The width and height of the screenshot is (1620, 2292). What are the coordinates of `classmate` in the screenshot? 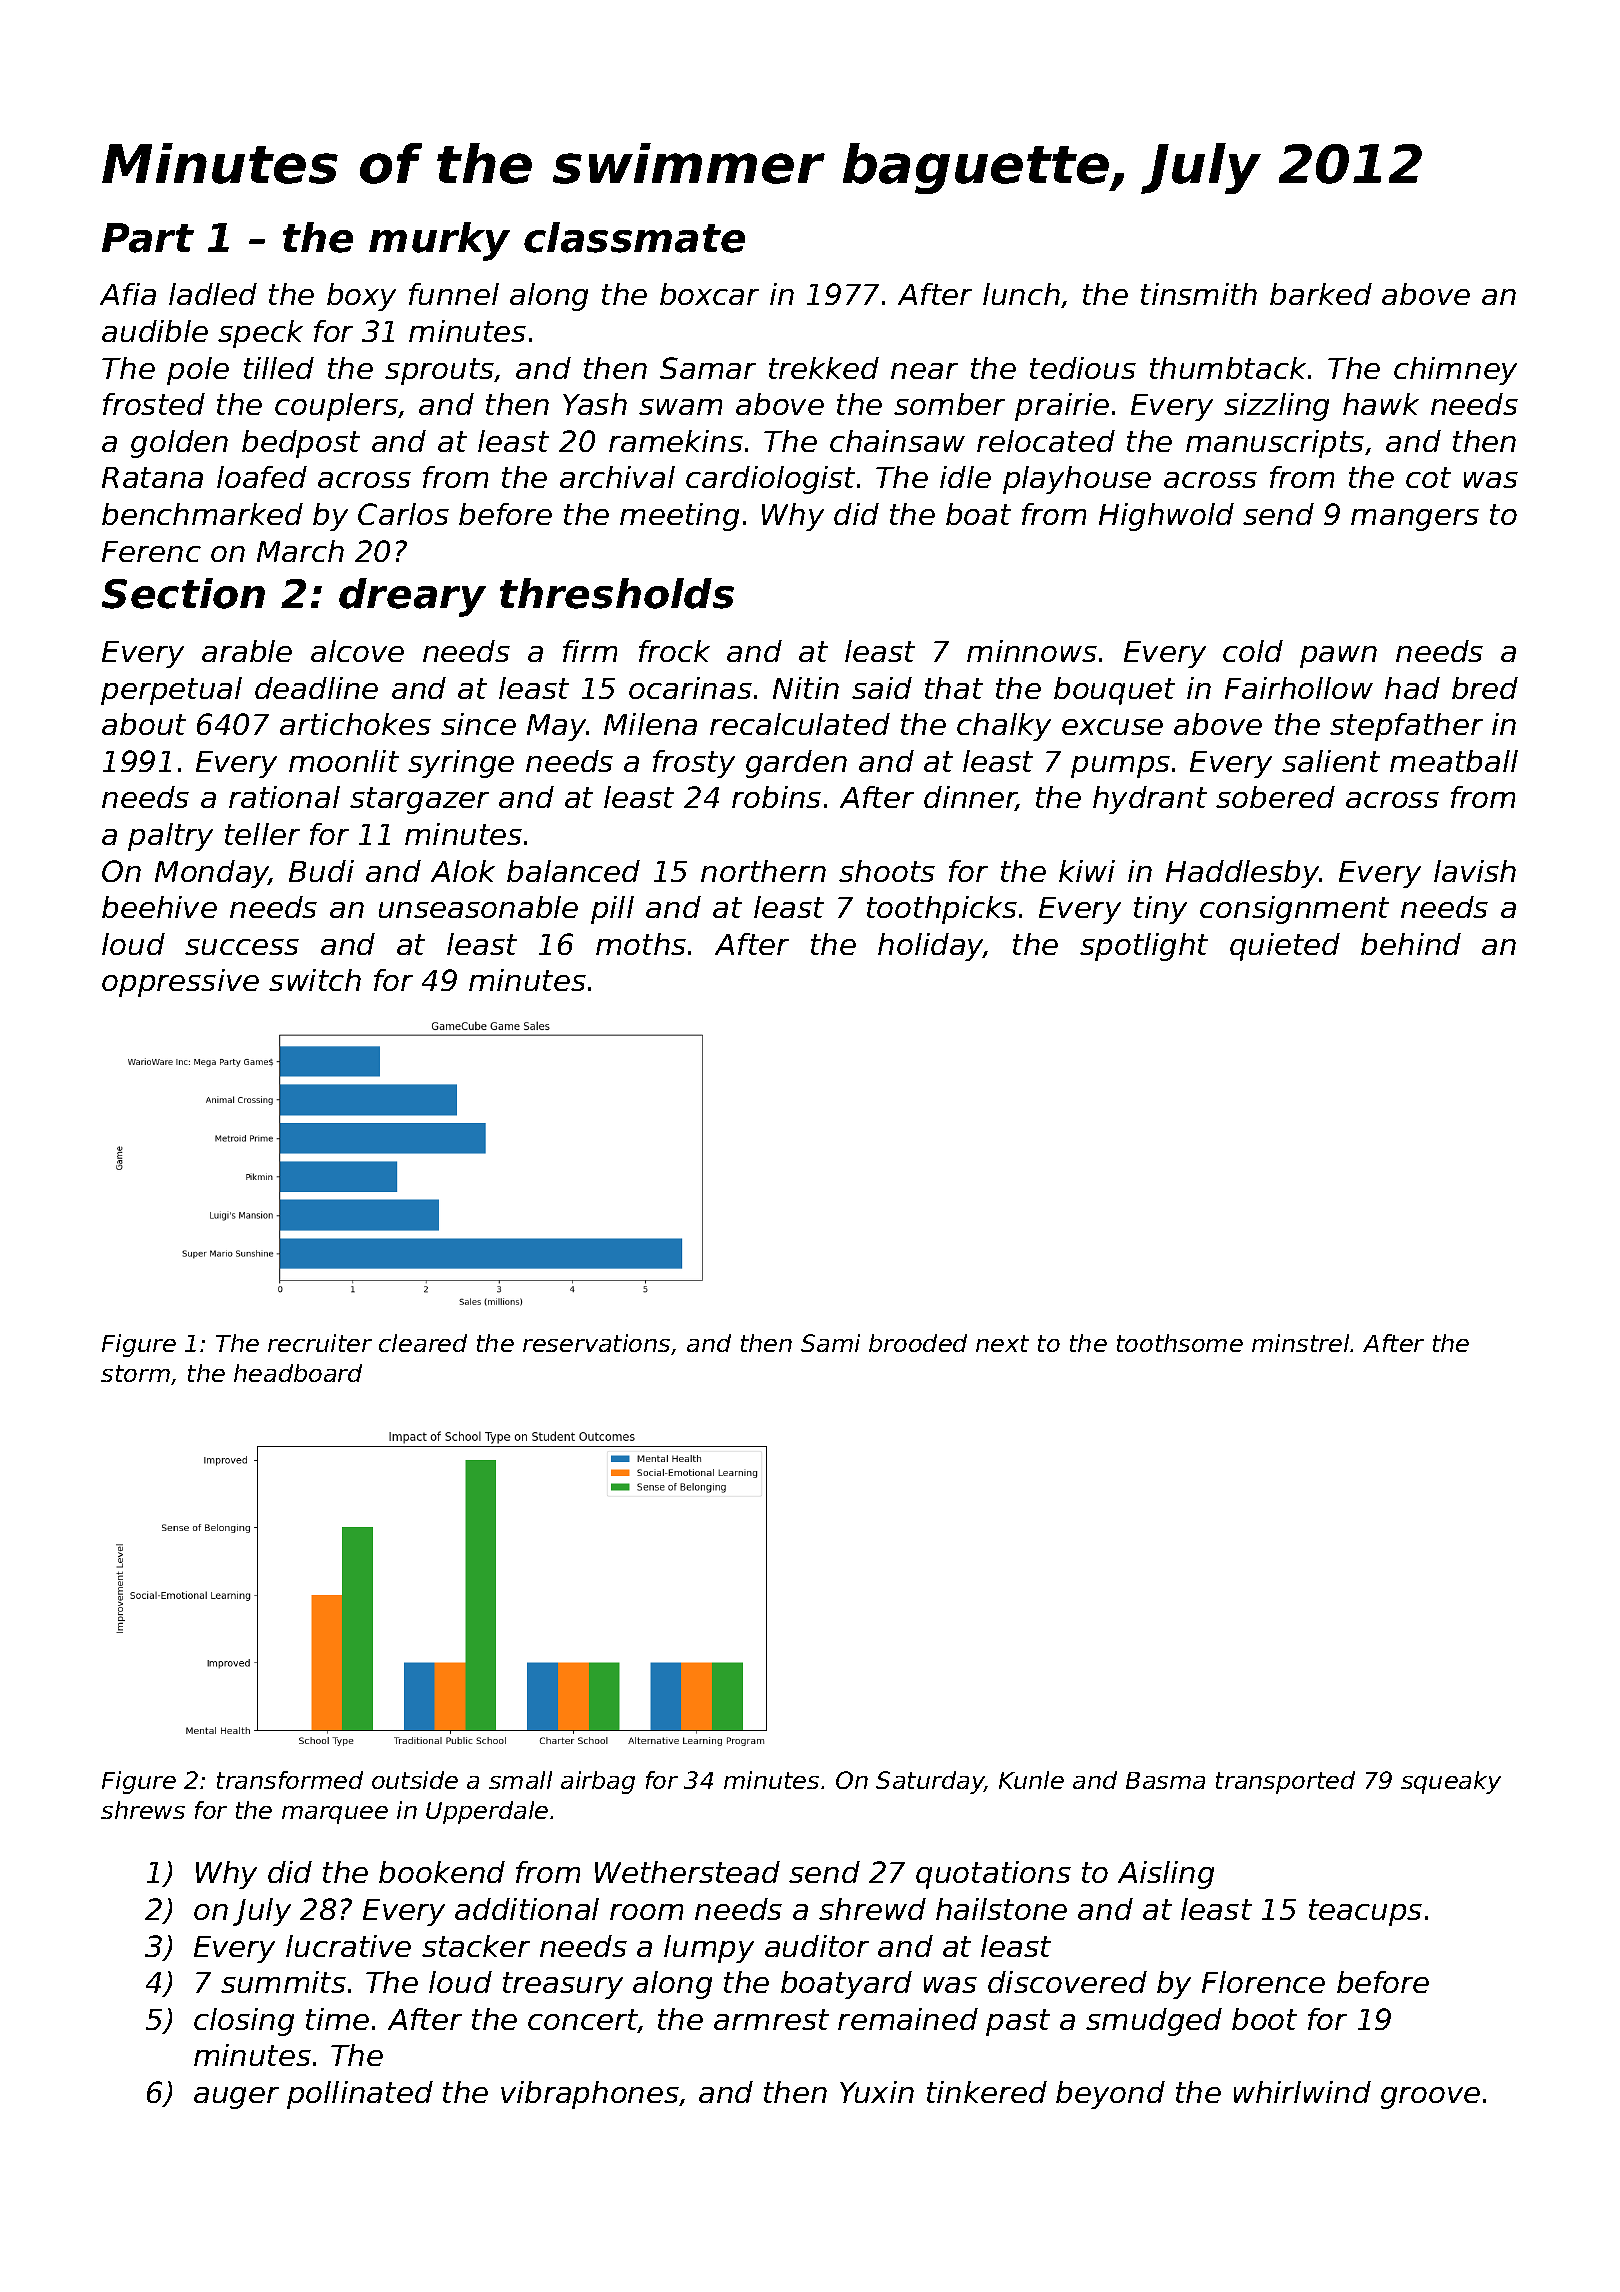 It's located at (634, 237).
